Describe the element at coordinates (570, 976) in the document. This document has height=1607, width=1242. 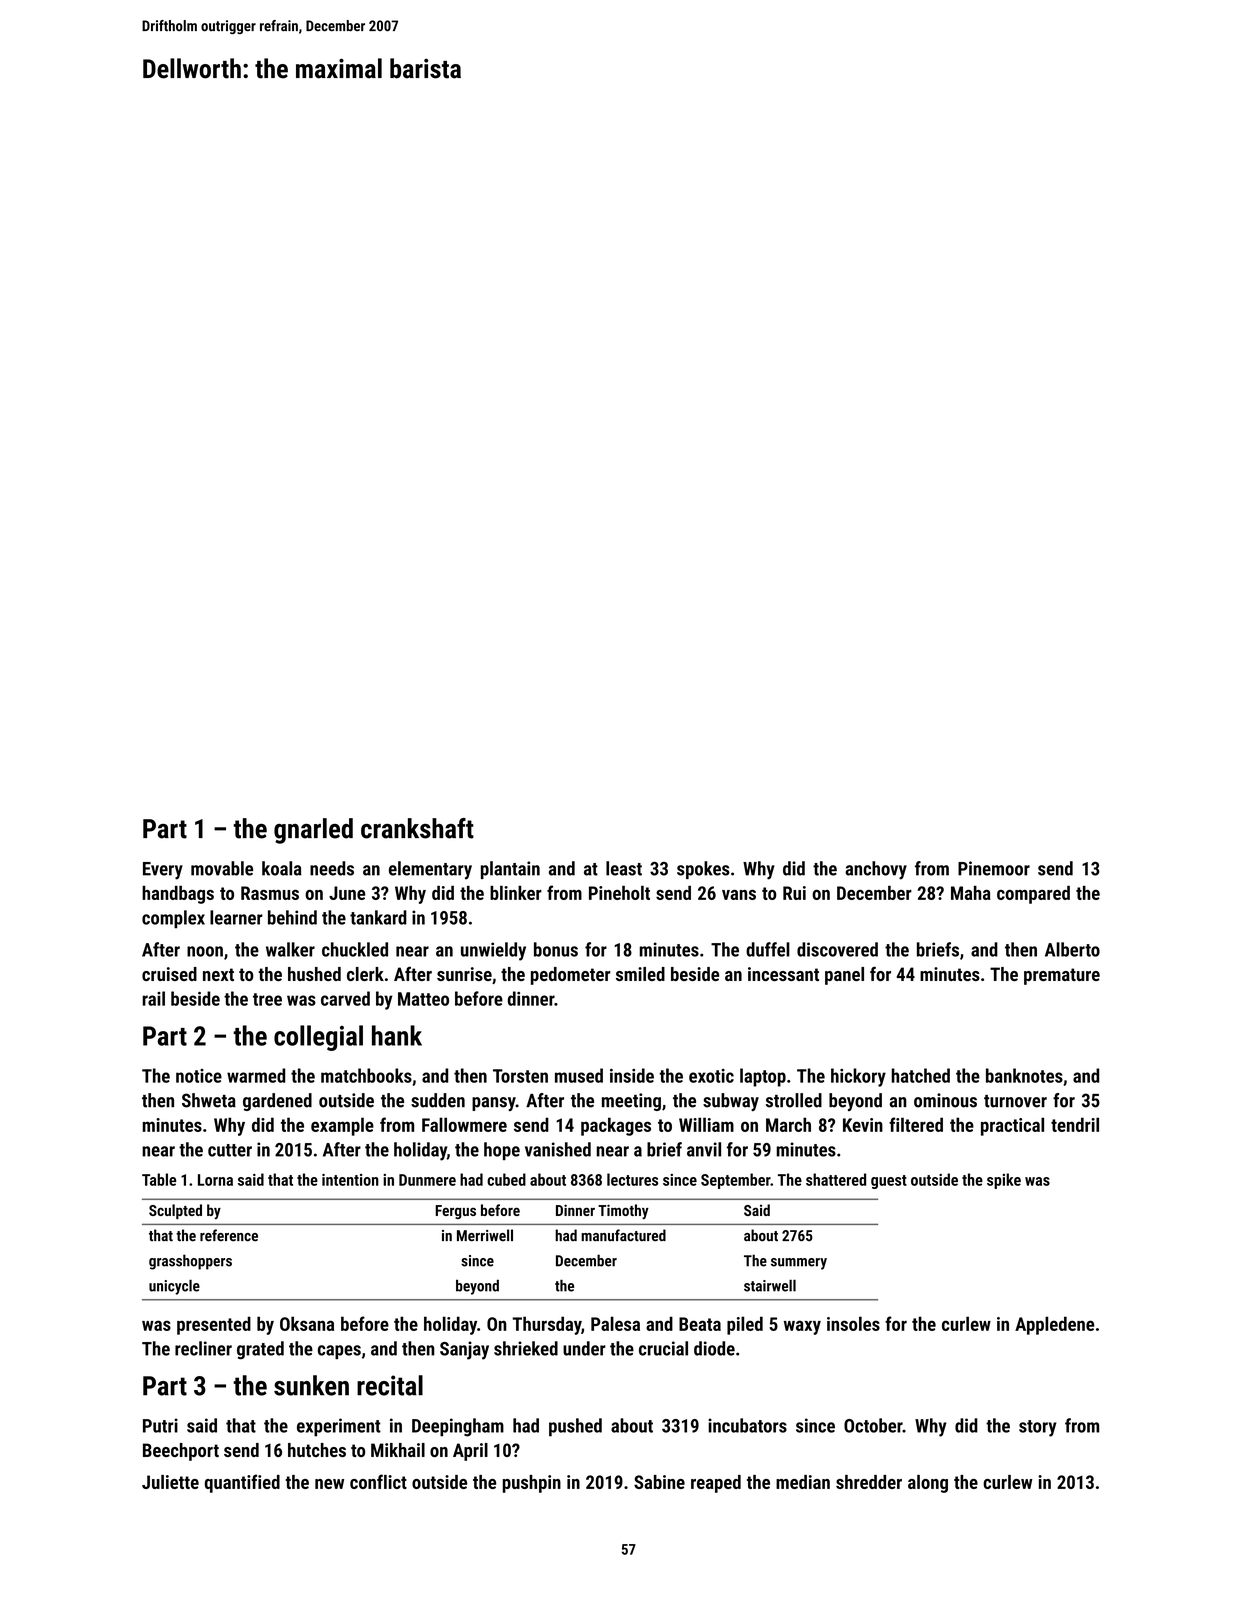
I see `pedometer` at that location.
